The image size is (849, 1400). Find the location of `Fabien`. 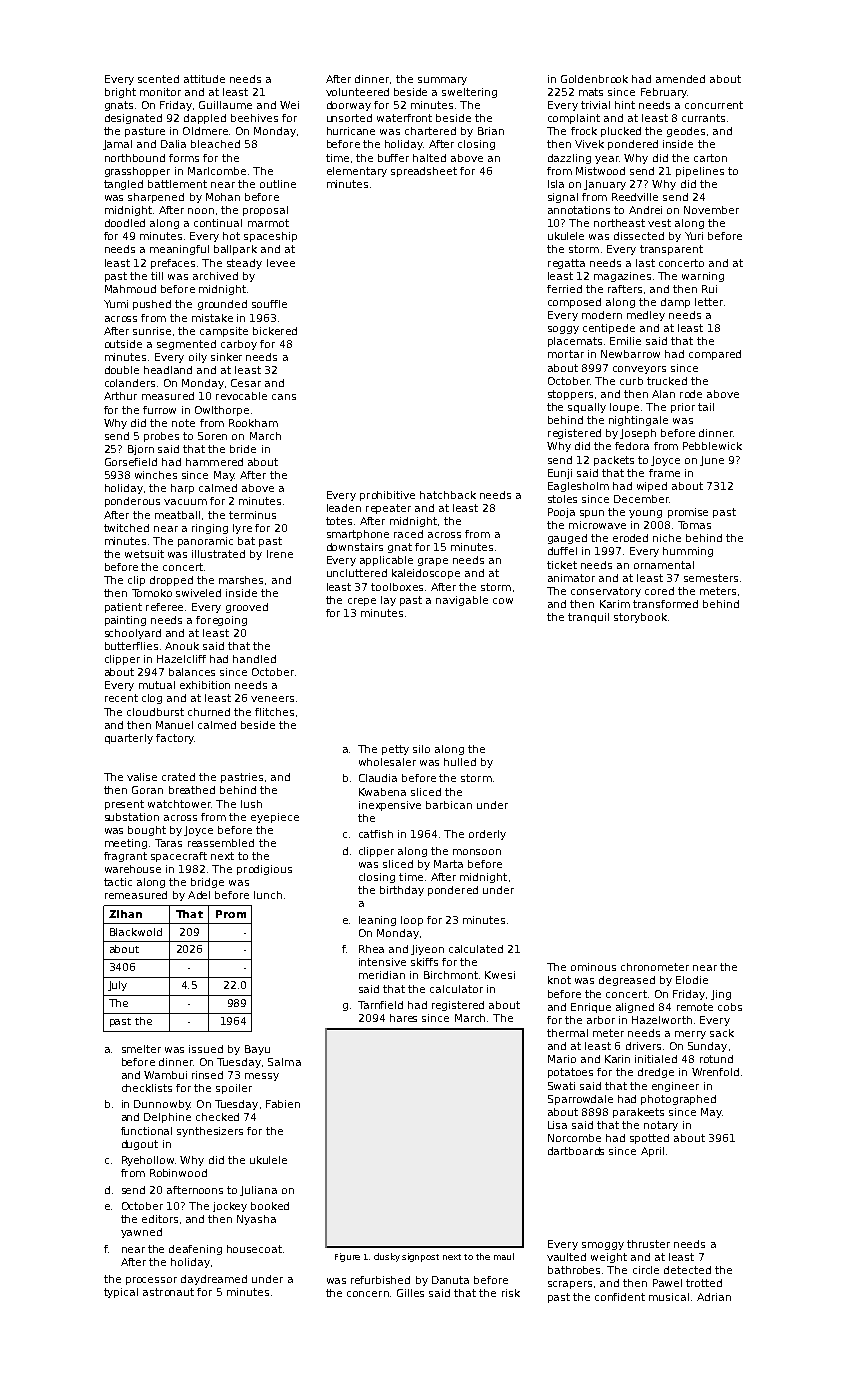

Fabien is located at coordinates (283, 1104).
